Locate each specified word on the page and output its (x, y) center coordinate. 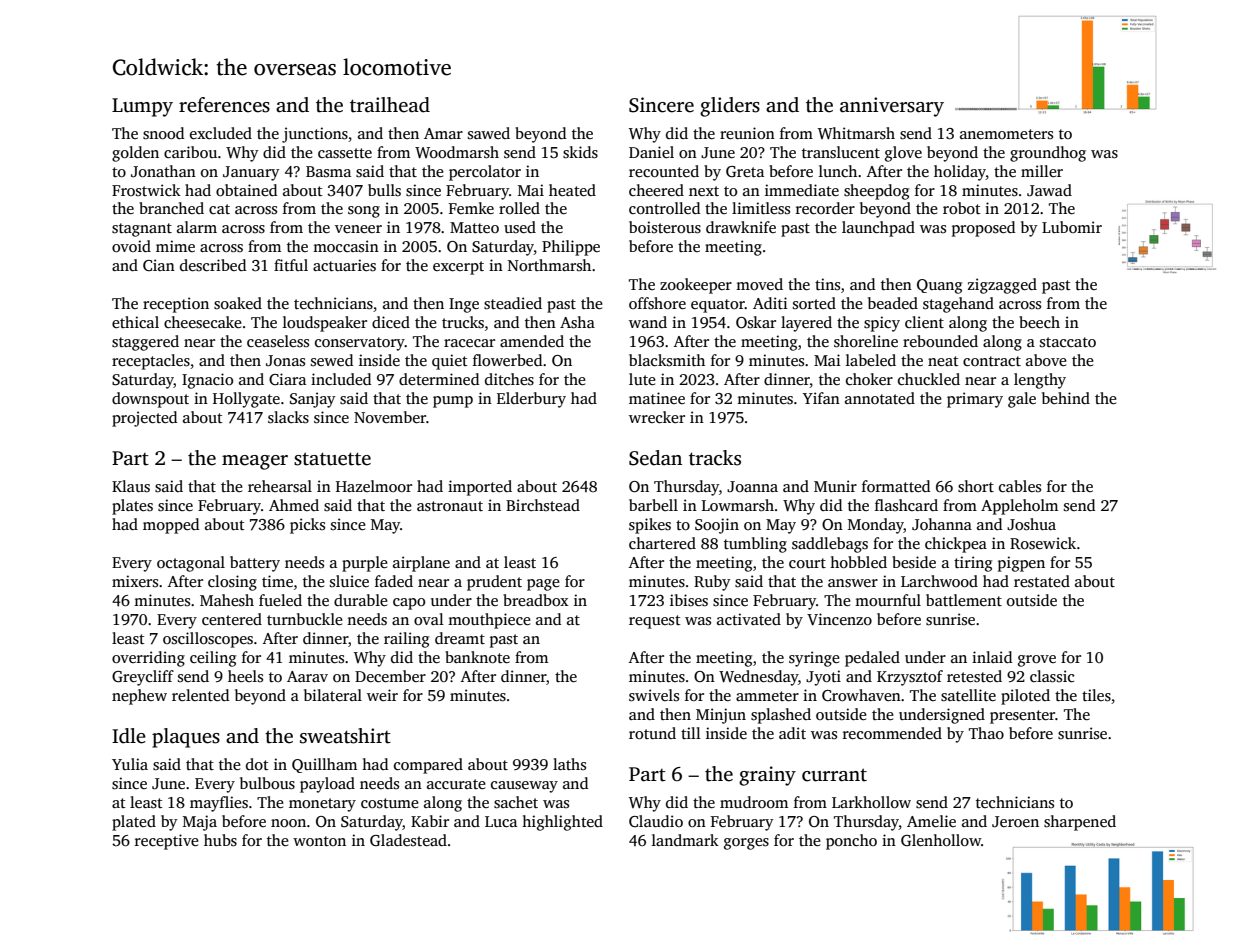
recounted (664, 171)
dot (257, 764)
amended (532, 341)
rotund (652, 733)
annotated (880, 398)
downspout (150, 400)
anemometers (1006, 134)
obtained (246, 190)
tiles (1096, 695)
